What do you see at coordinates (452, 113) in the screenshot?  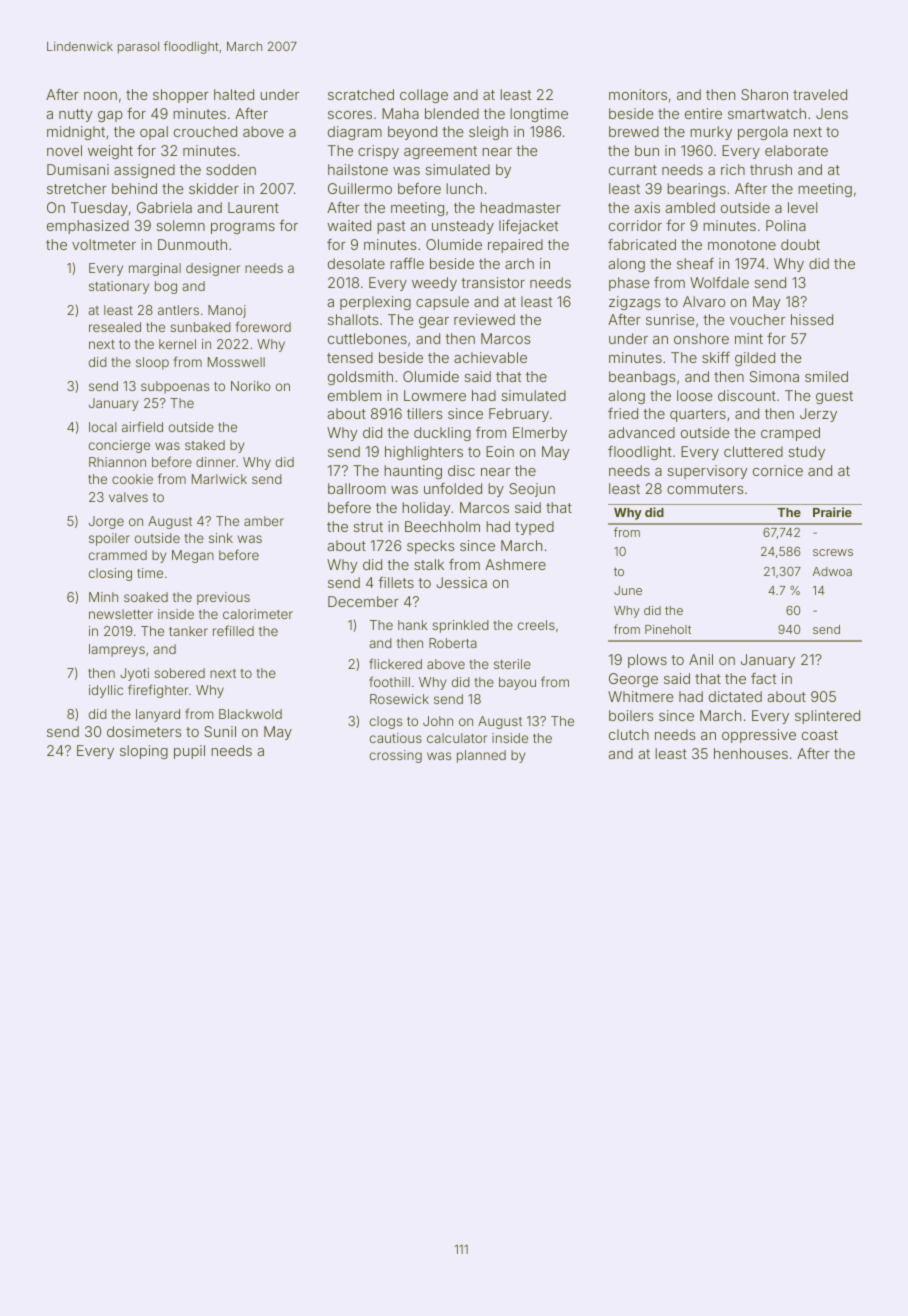 I see `blended` at bounding box center [452, 113].
